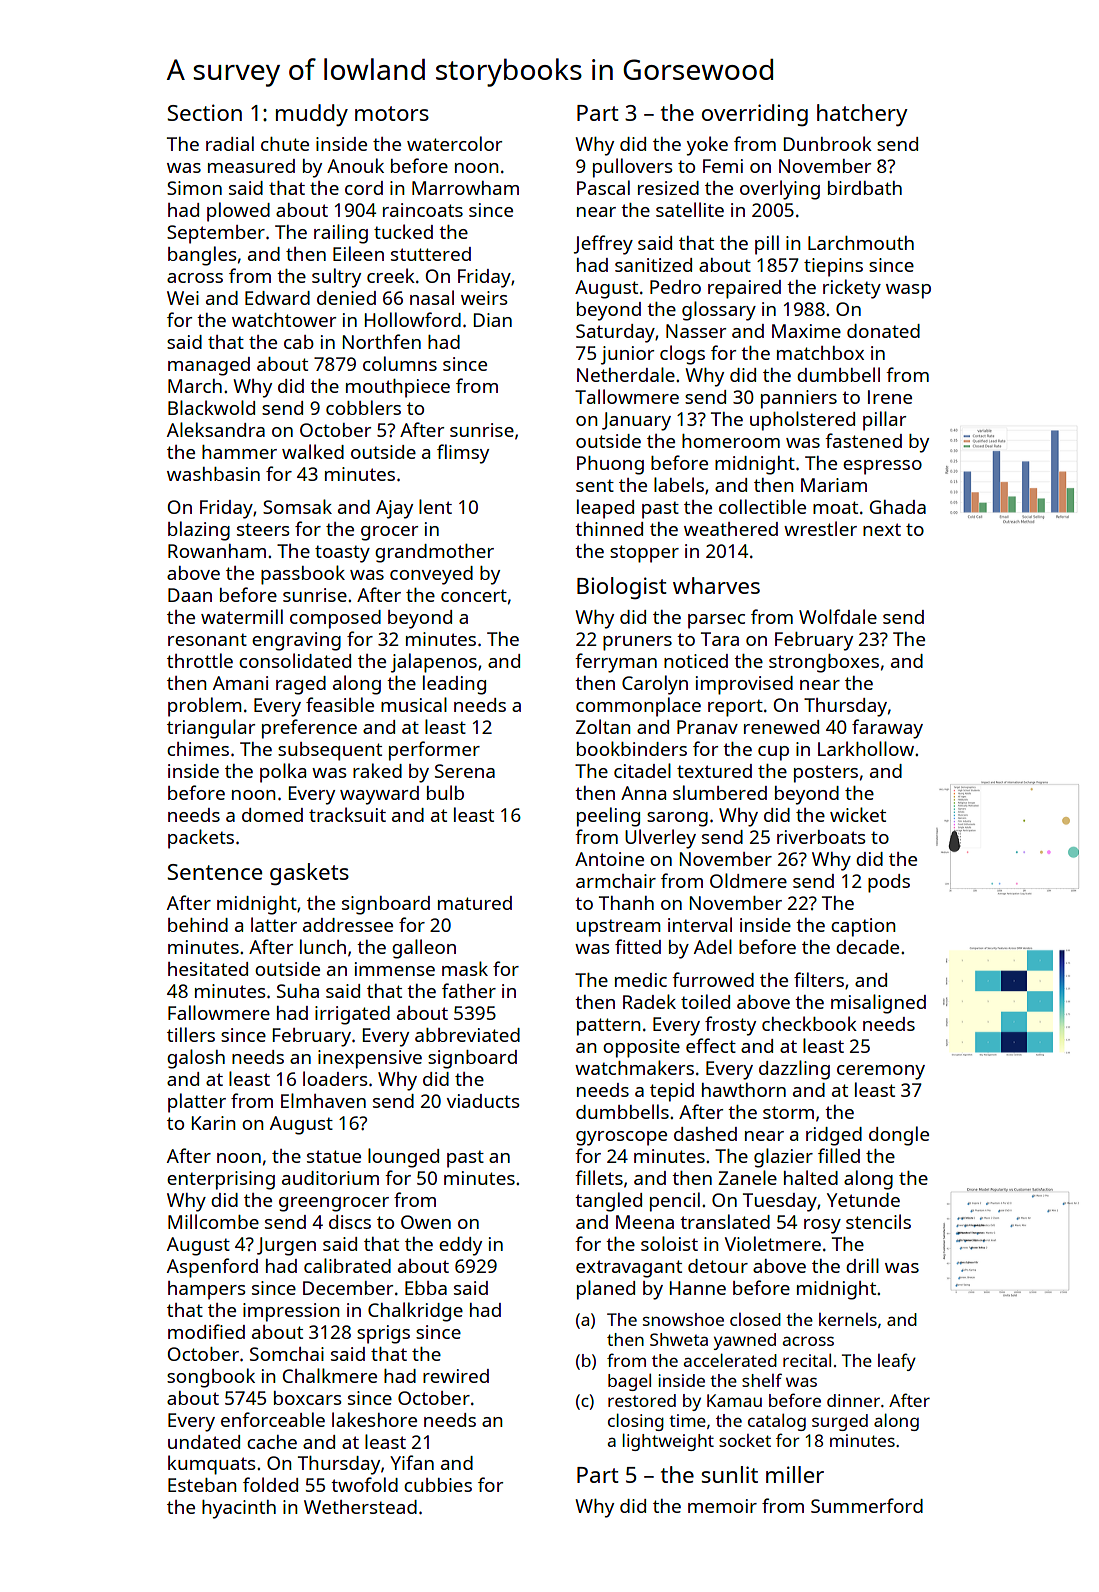 Image resolution: width=1099 pixels, height=1592 pixels. I want to click on father, so click(469, 990).
